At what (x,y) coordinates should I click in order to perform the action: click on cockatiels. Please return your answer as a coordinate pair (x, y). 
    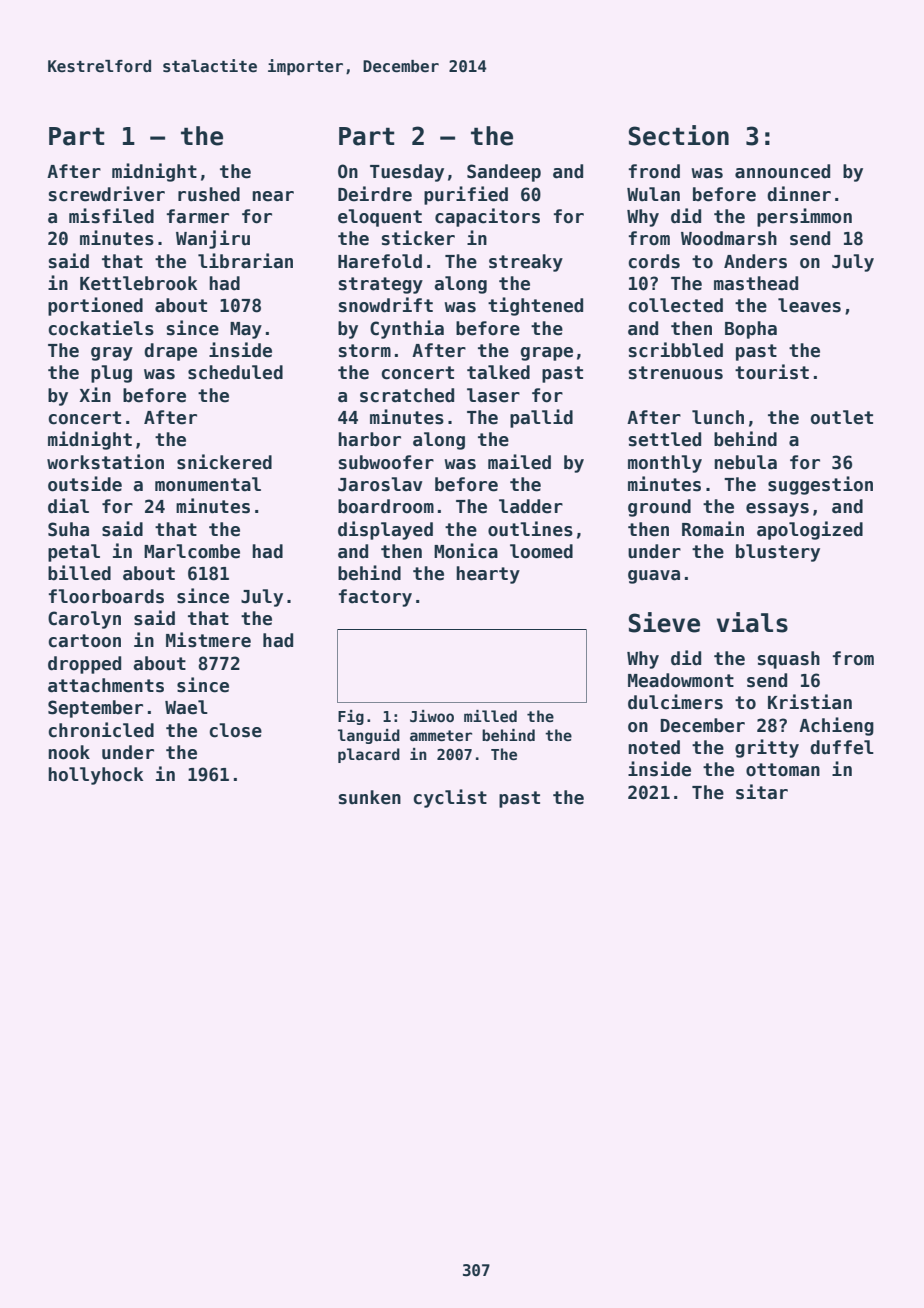
    Looking at the image, I should click on (101, 328).
